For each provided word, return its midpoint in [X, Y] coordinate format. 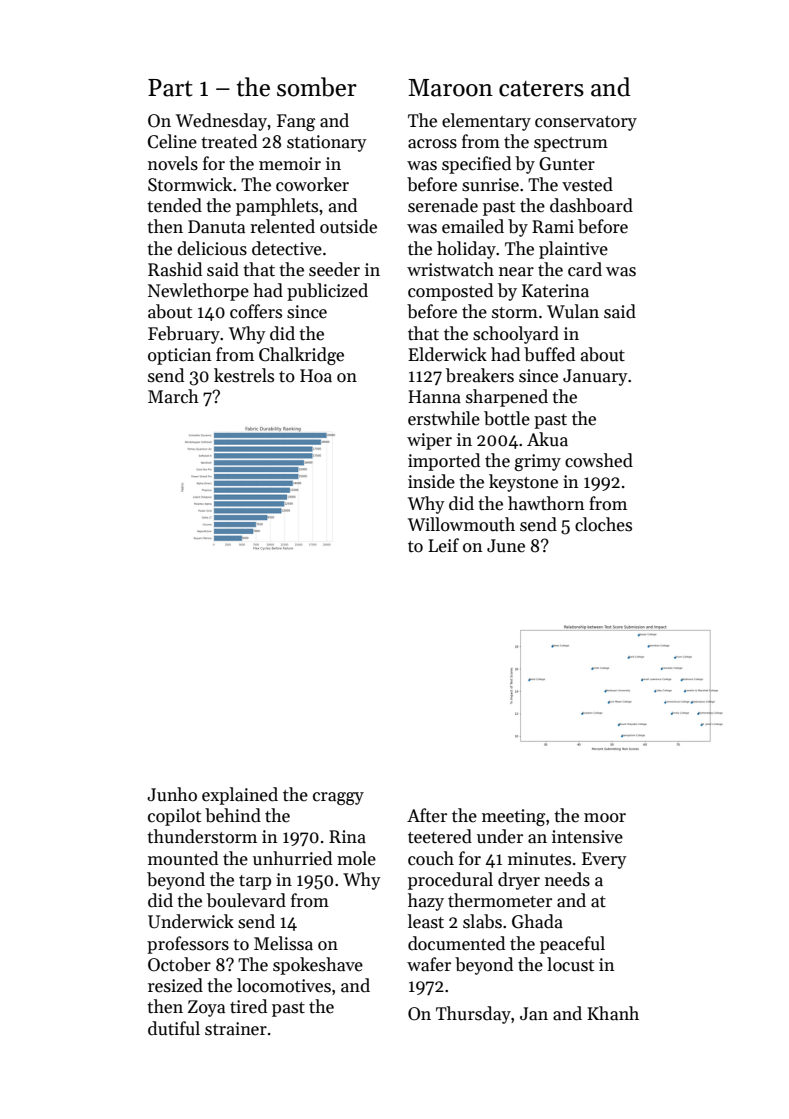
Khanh [613, 1013]
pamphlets [277, 207]
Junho [172, 794]
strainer [236, 1029]
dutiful [174, 1028]
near [516, 272]
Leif [443, 545]
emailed [473, 226]
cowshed [599, 460]
